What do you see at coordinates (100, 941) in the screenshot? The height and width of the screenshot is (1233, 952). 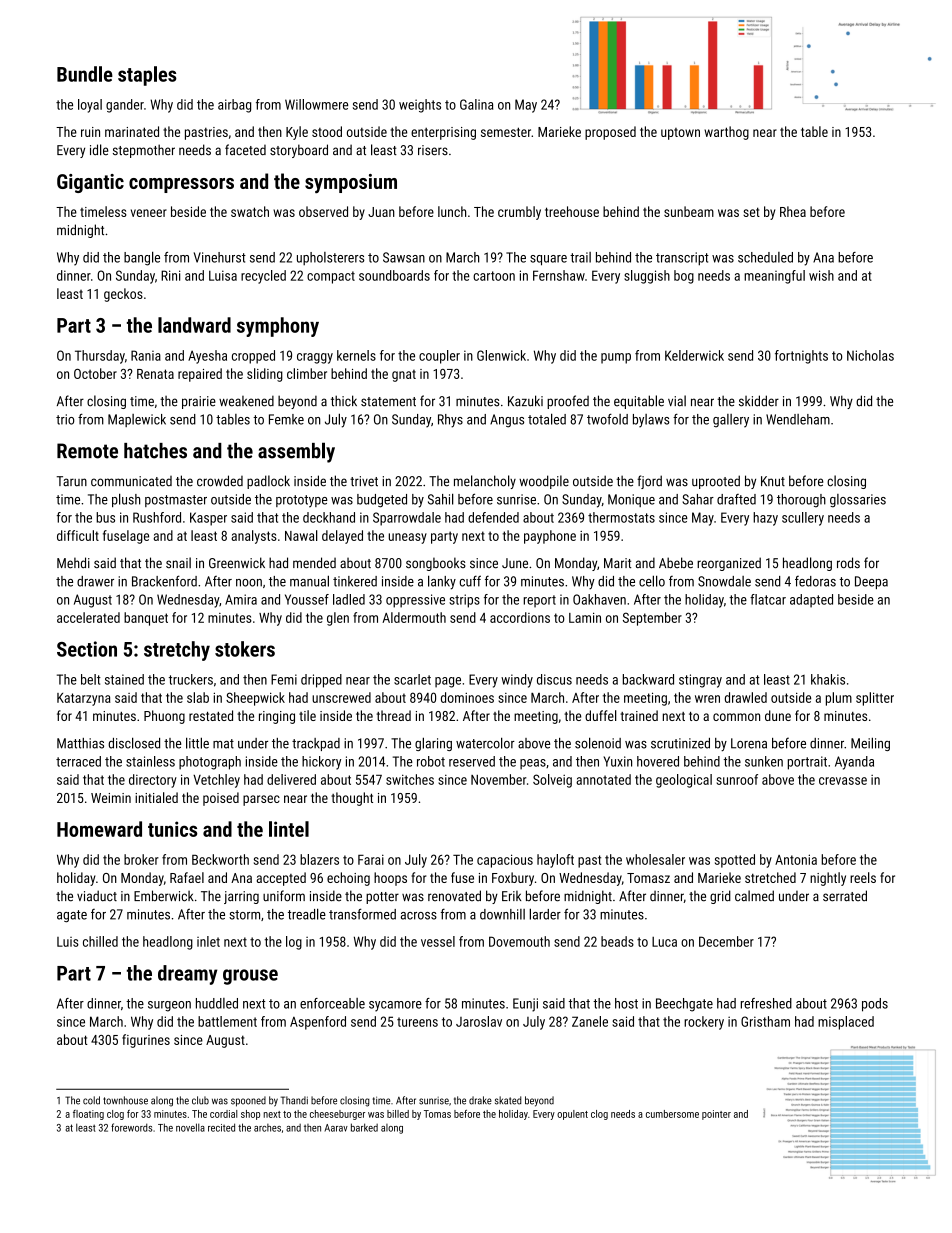 I see `chilled` at bounding box center [100, 941].
